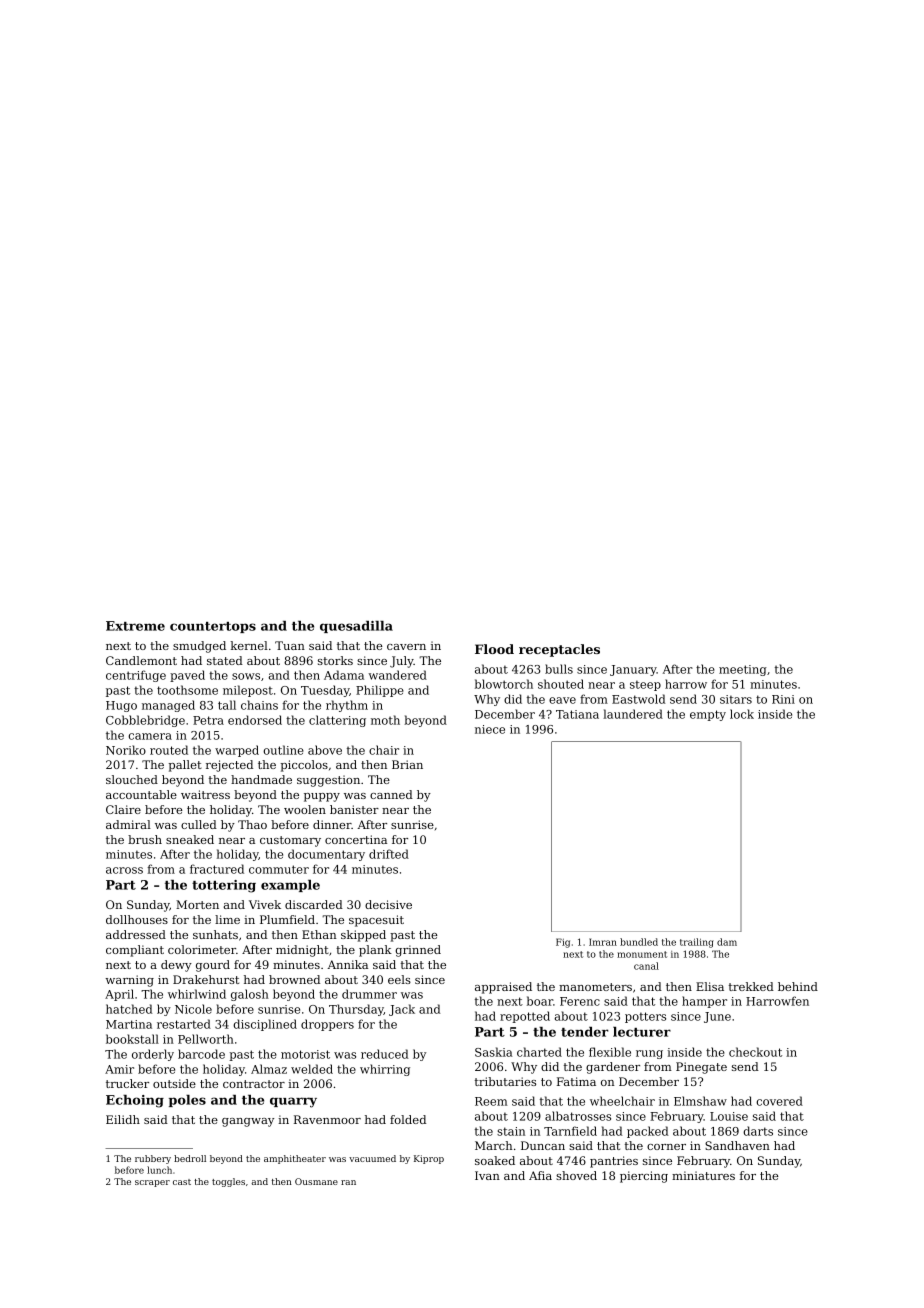 The width and height of the screenshot is (924, 1308). What do you see at coordinates (402, 1010) in the screenshot?
I see `Jack` at bounding box center [402, 1010].
